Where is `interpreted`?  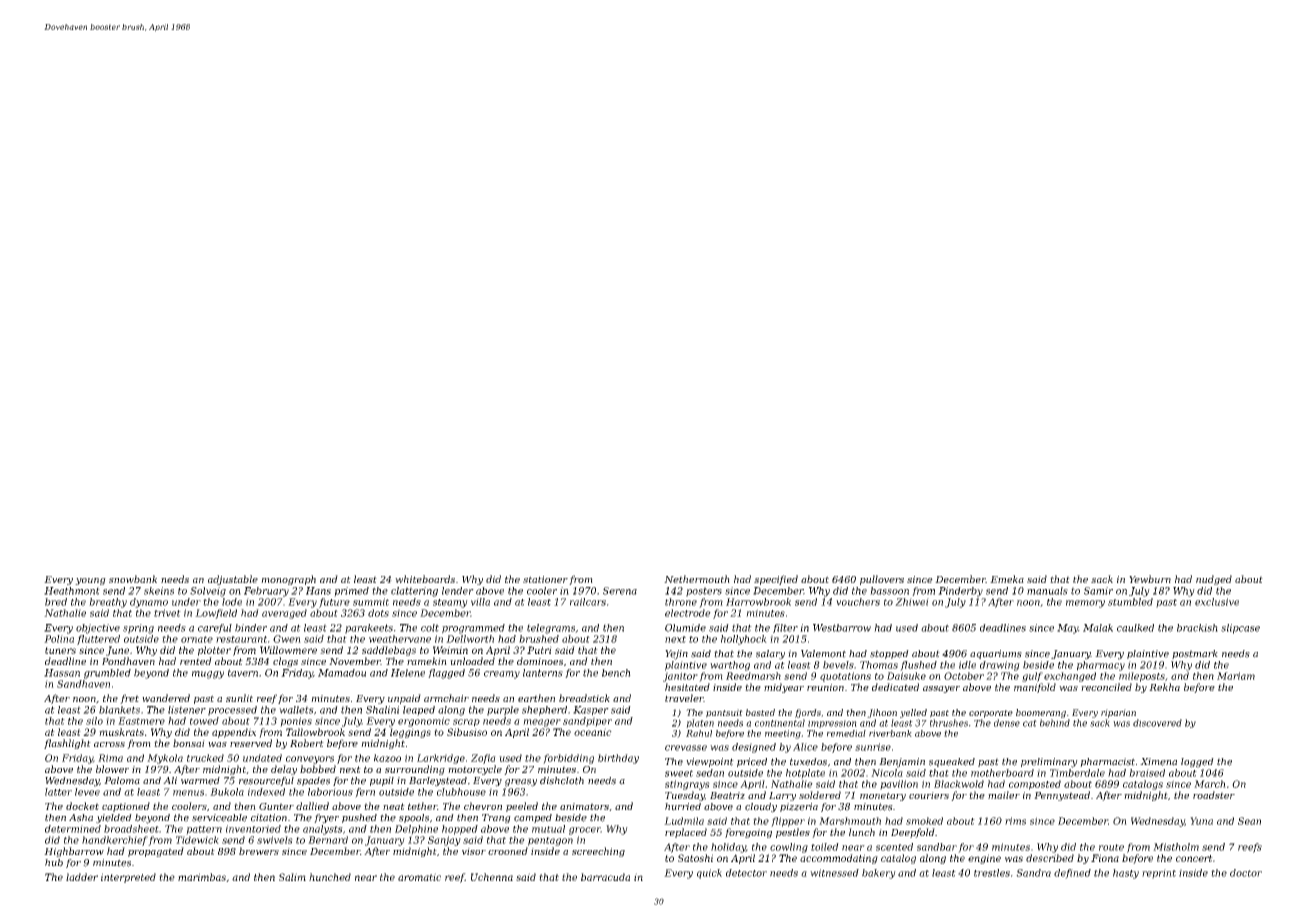 interpreted is located at coordinates (128, 878).
